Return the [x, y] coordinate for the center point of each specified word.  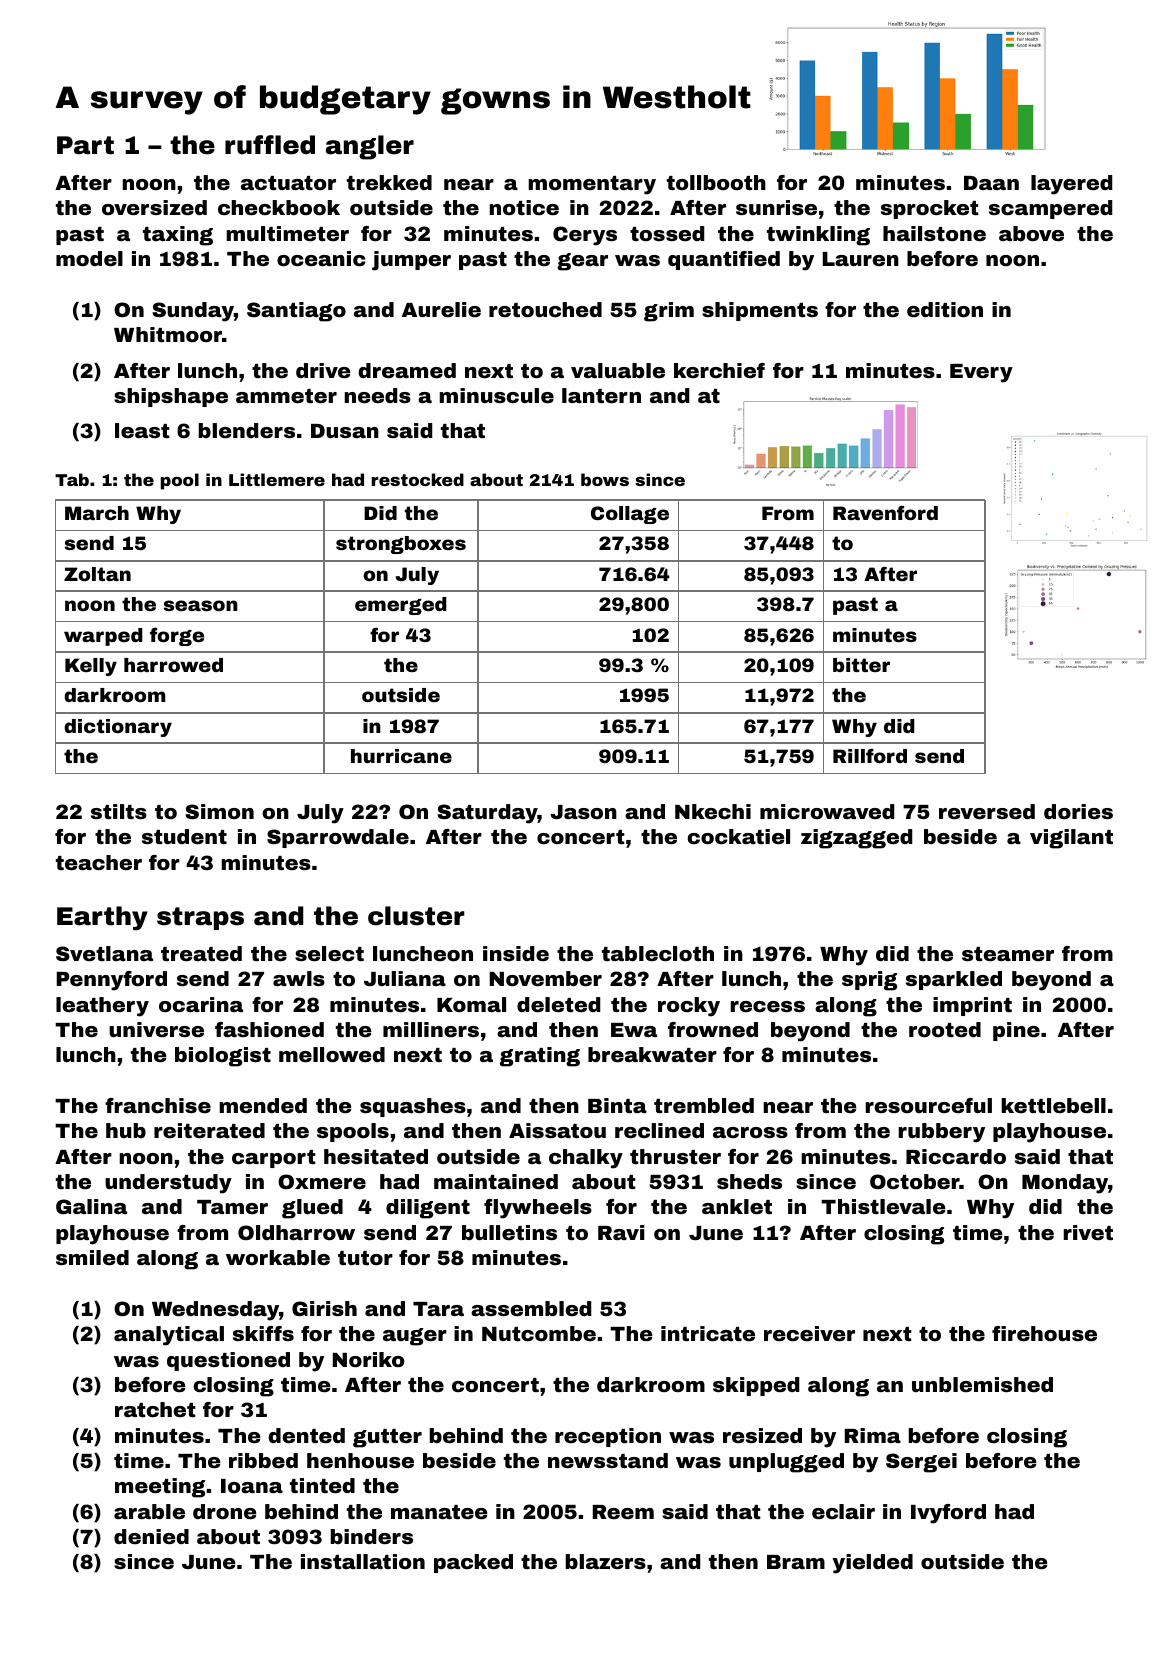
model [89, 258]
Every [981, 373]
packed [473, 1563]
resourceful [928, 1105]
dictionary [118, 728]
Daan [991, 183]
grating [540, 1057]
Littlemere [277, 479]
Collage [630, 515]
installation [363, 1561]
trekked [389, 182]
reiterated [209, 1130]
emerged [401, 606]
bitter [861, 665]
